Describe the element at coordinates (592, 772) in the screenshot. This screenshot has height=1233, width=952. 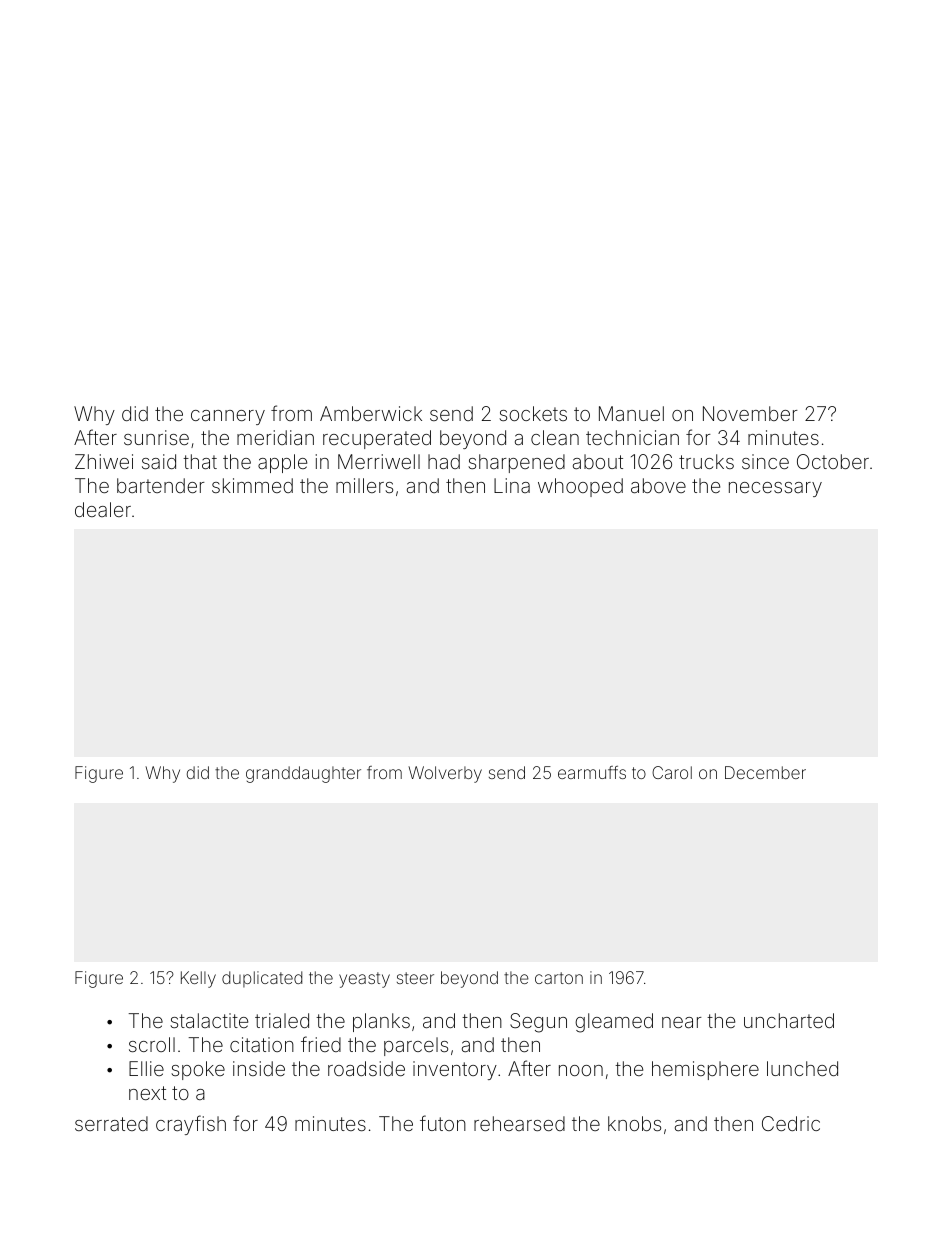
I see `earmuffs` at that location.
